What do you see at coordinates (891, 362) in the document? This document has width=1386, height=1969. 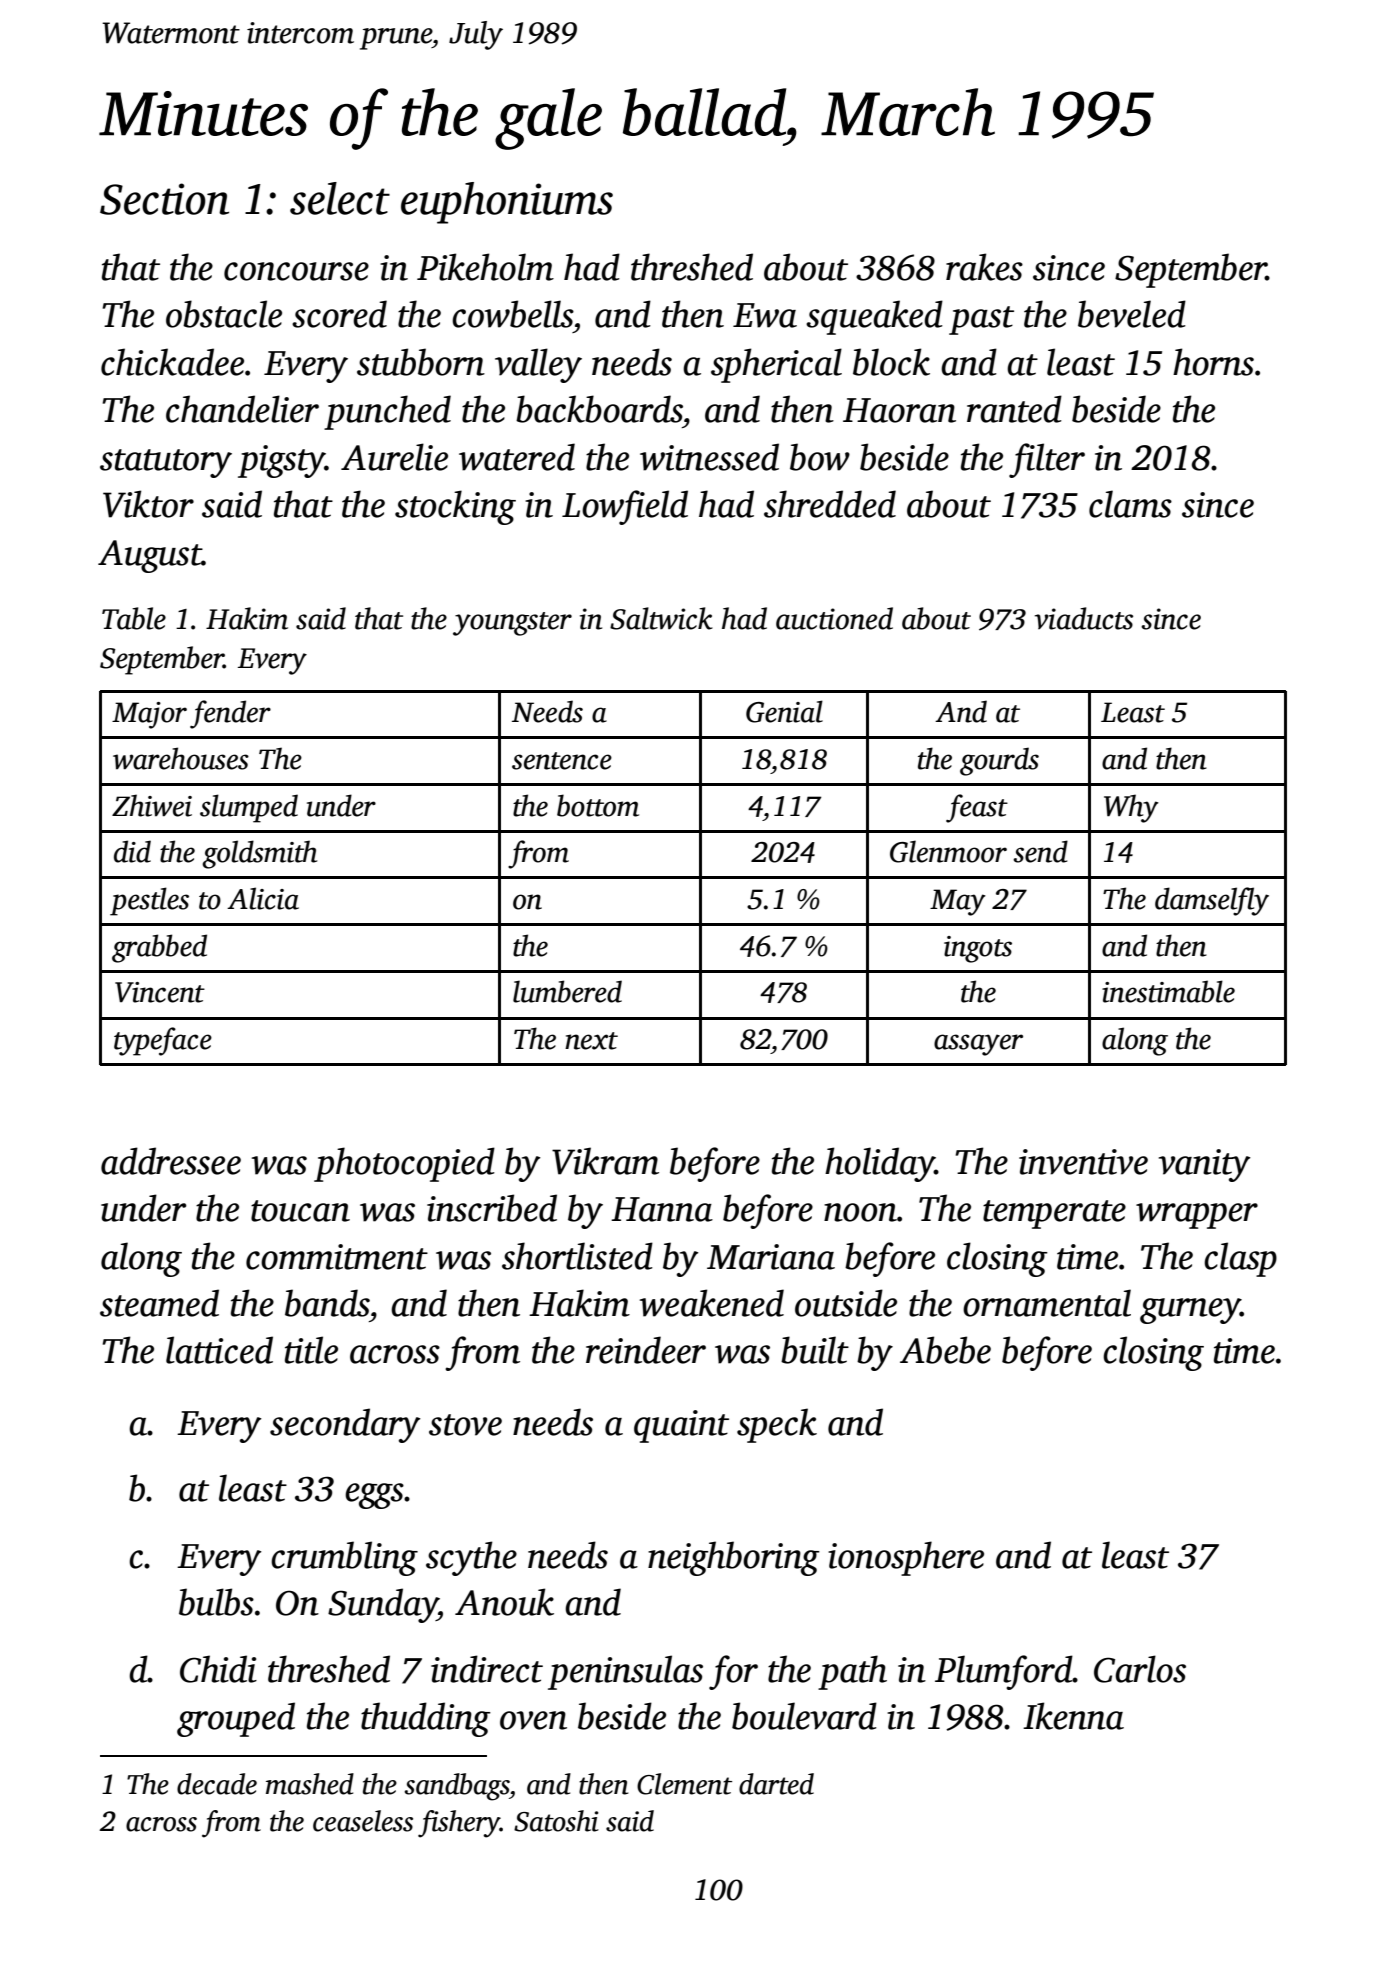 I see `block` at bounding box center [891, 362].
